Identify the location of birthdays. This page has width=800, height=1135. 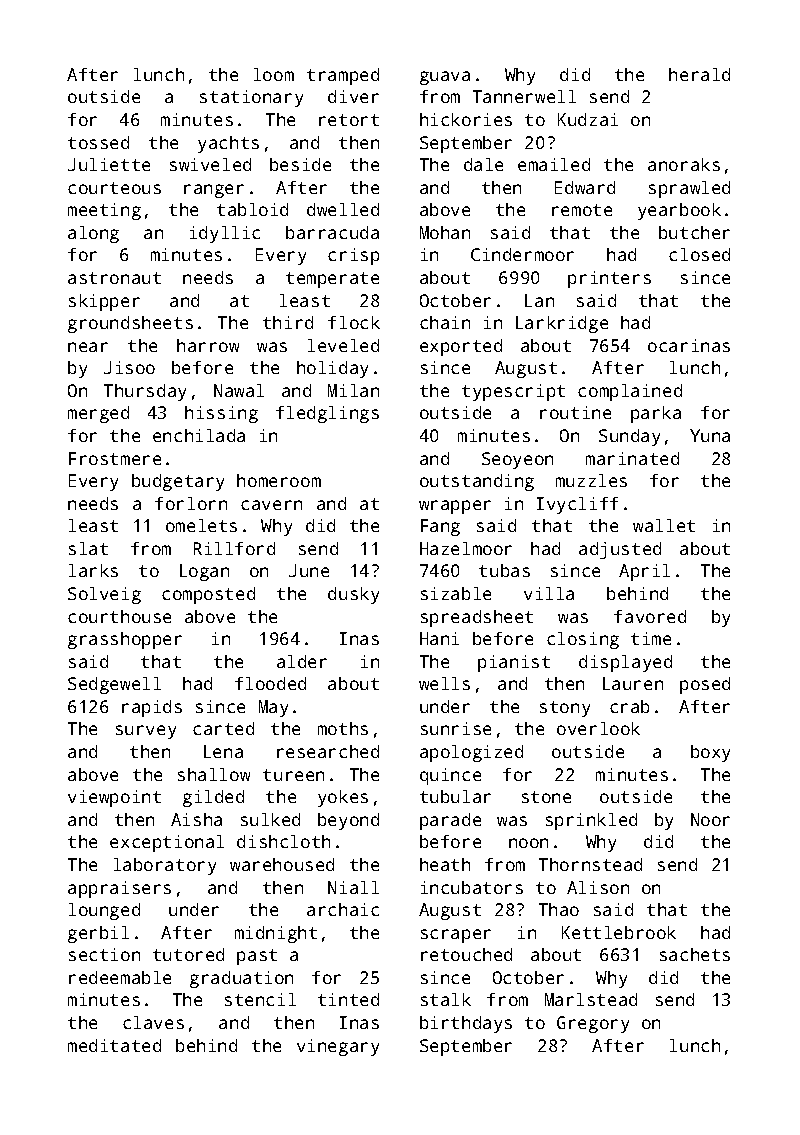
(466, 1024).
